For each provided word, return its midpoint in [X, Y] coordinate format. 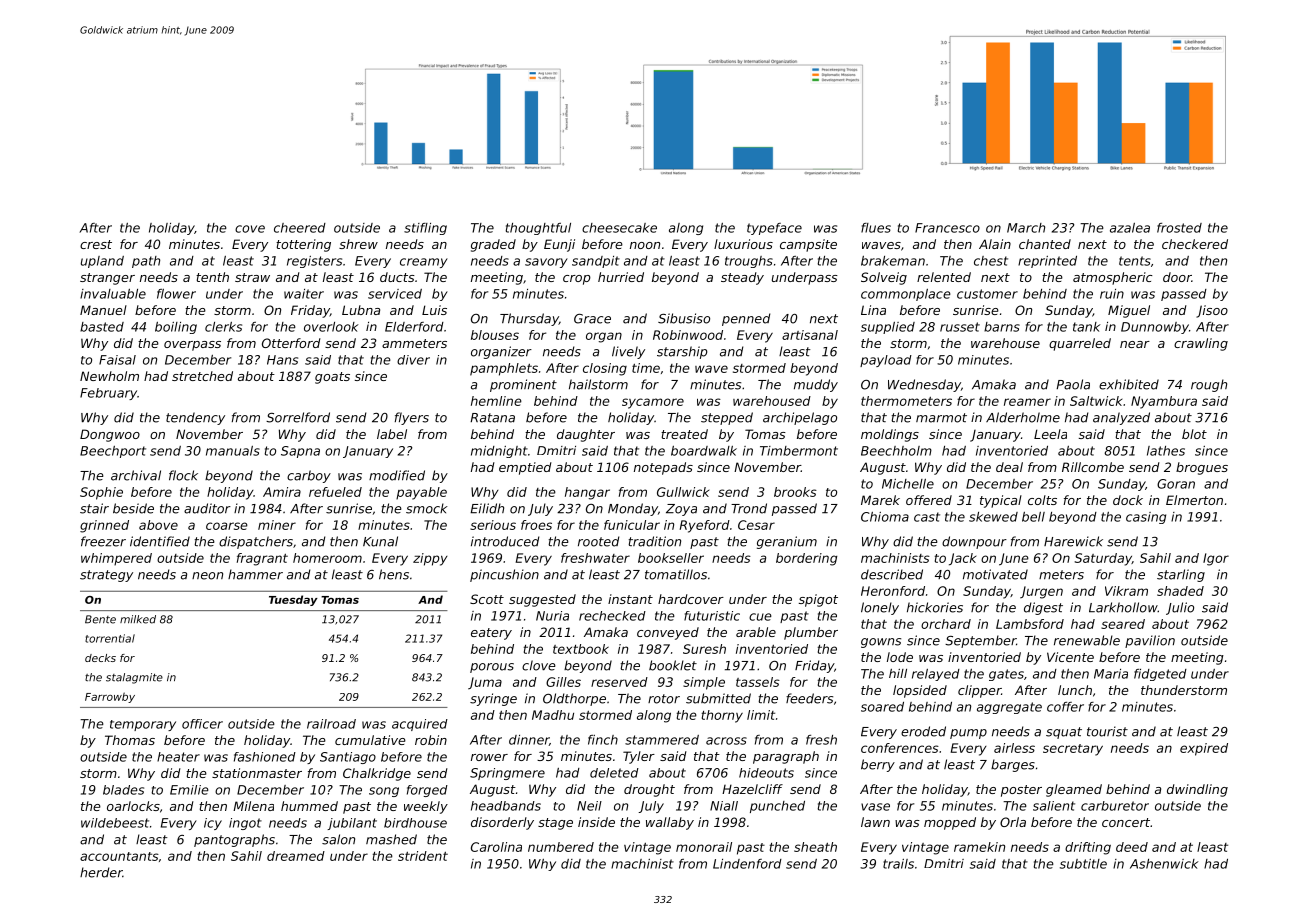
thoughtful [538, 229]
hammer [255, 574]
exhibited [1129, 384]
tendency [195, 418]
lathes [1166, 451]
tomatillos [676, 574]
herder [101, 872]
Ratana [492, 418]
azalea [1130, 228]
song [384, 792]
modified [397, 475]
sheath [815, 847]
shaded [1180, 591]
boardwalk [704, 451]
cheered [300, 228]
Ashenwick [1164, 864]
